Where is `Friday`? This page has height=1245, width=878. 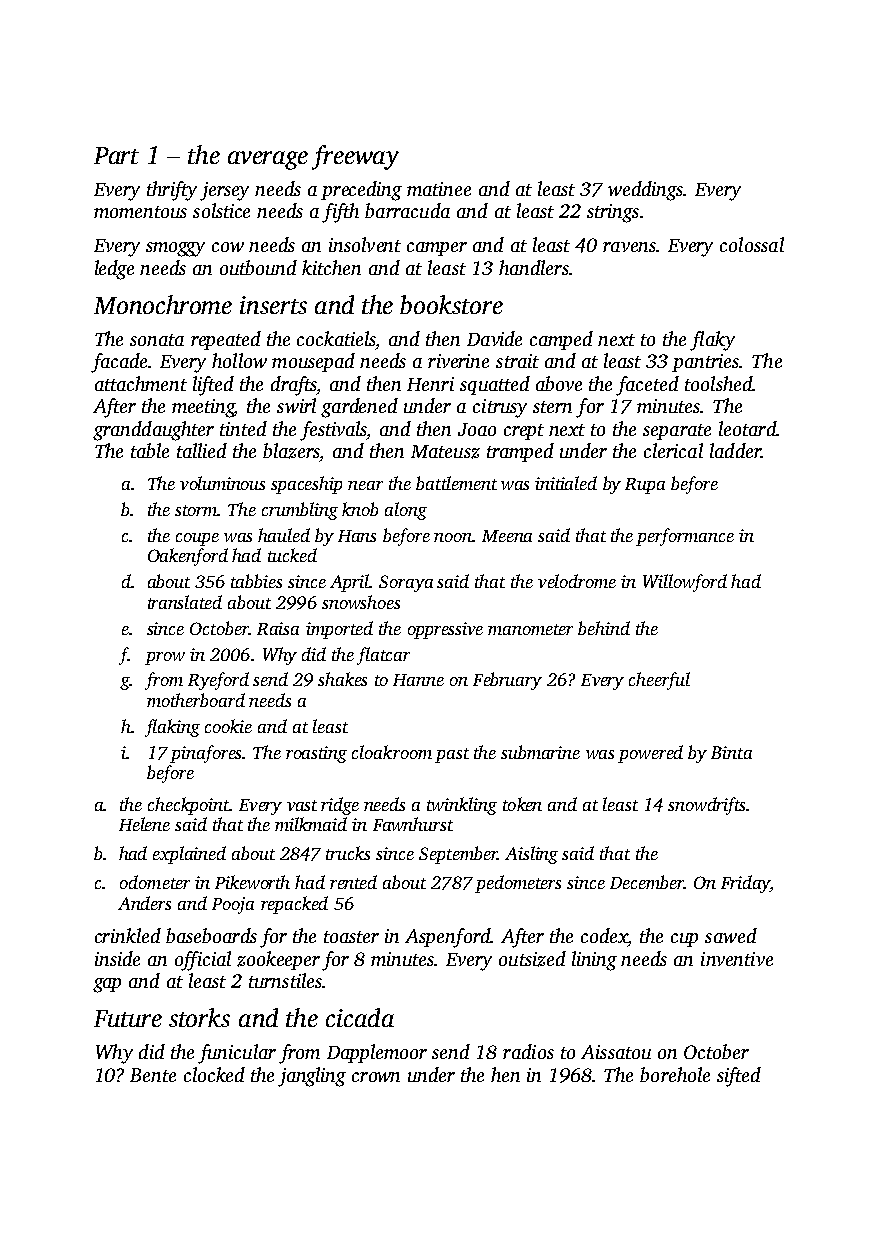 Friday is located at coordinates (745, 884).
